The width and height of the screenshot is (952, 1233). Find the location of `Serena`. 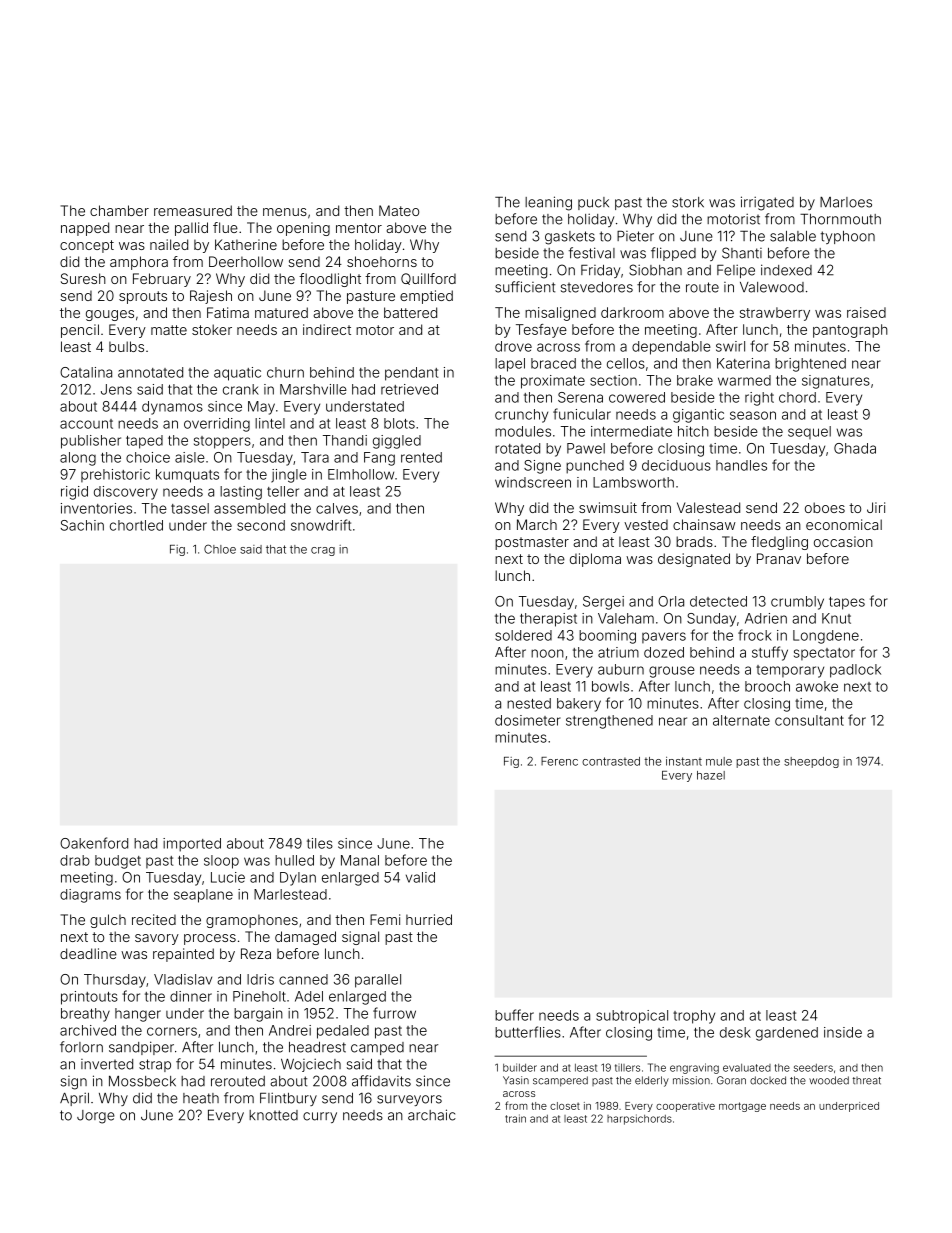

Serena is located at coordinates (580, 397).
